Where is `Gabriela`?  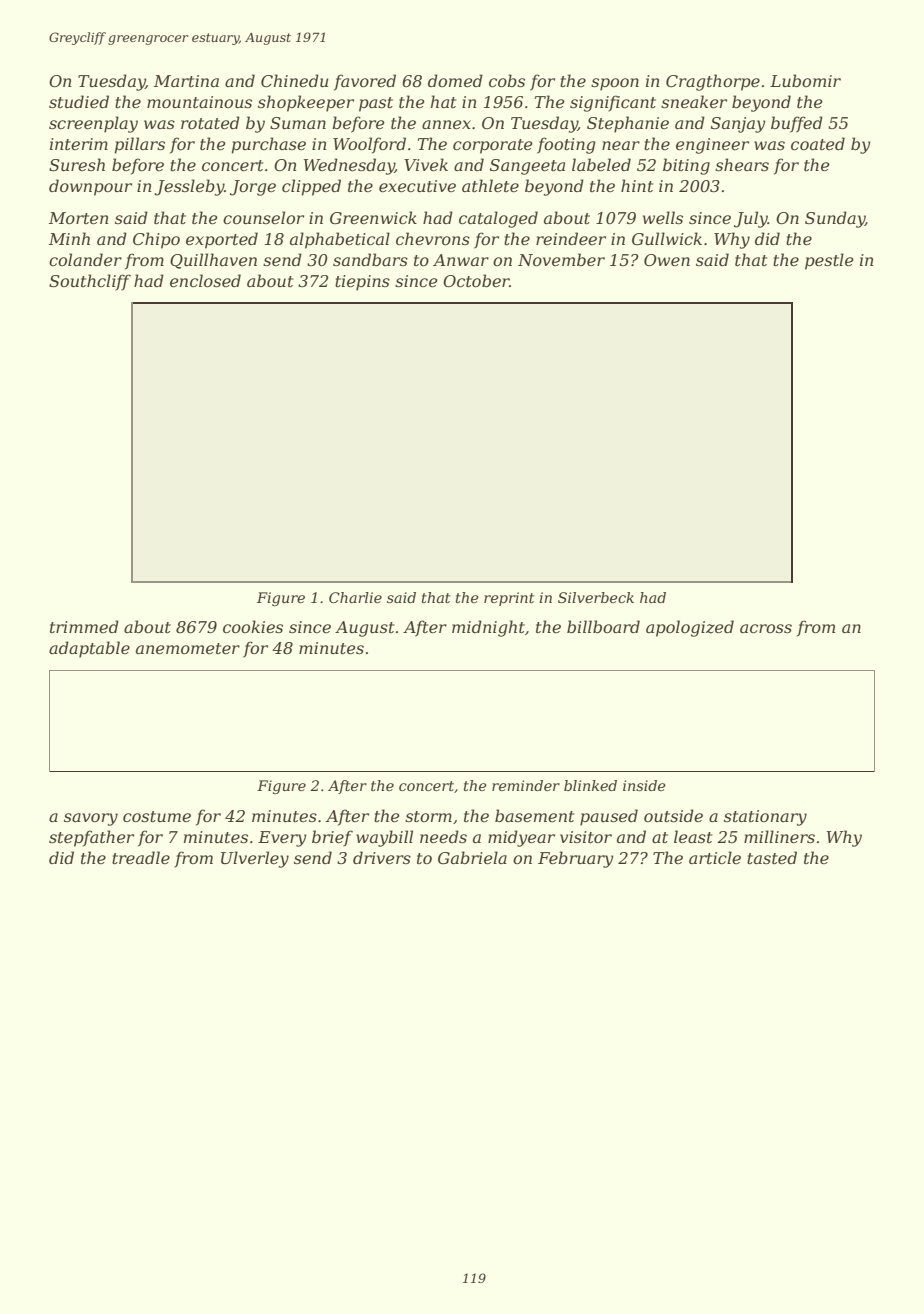 Gabriela is located at coordinates (472, 857).
